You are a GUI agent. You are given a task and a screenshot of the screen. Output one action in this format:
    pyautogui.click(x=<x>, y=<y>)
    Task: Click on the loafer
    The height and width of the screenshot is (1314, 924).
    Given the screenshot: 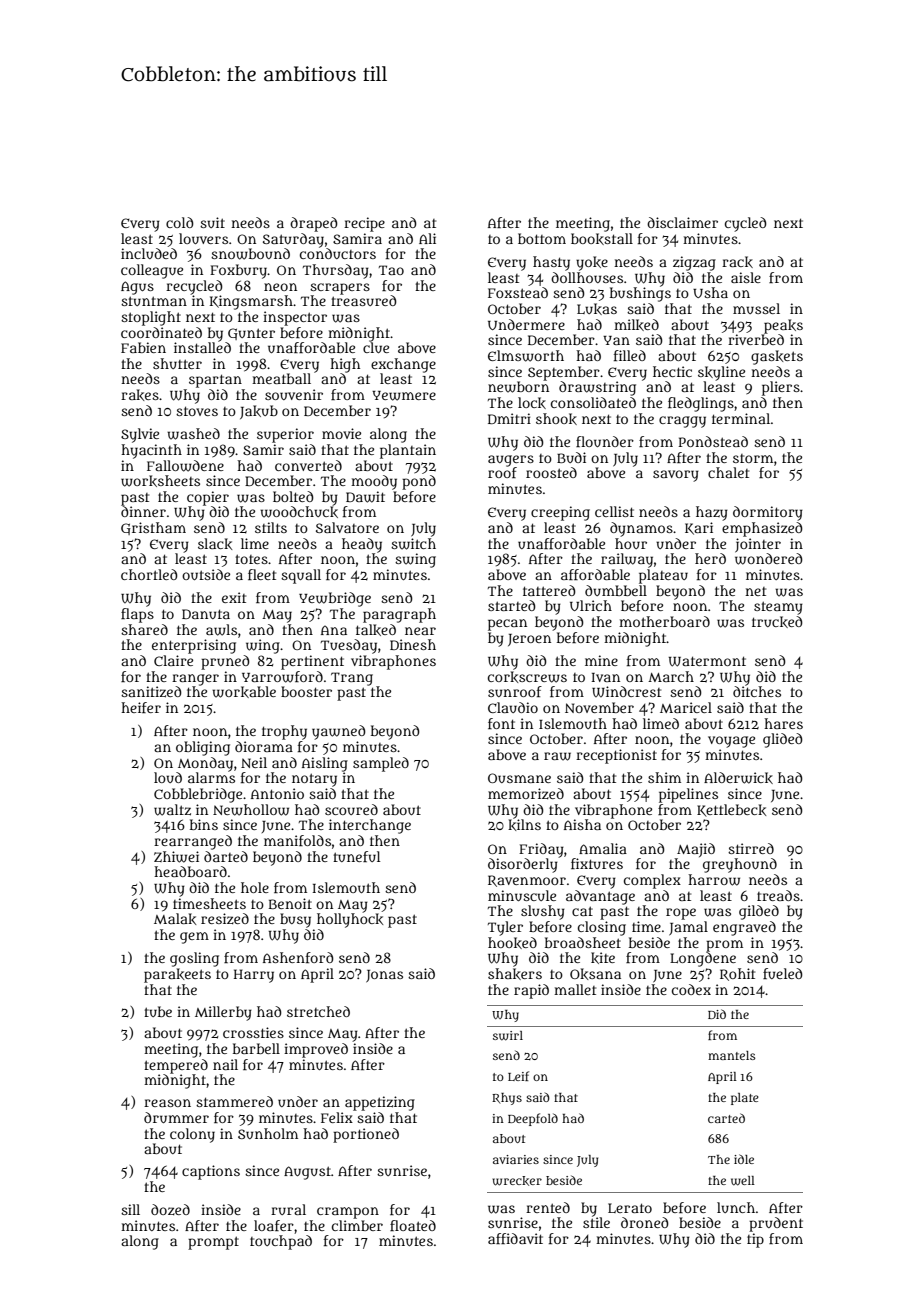 What is the action you would take?
    pyautogui.click(x=274, y=1225)
